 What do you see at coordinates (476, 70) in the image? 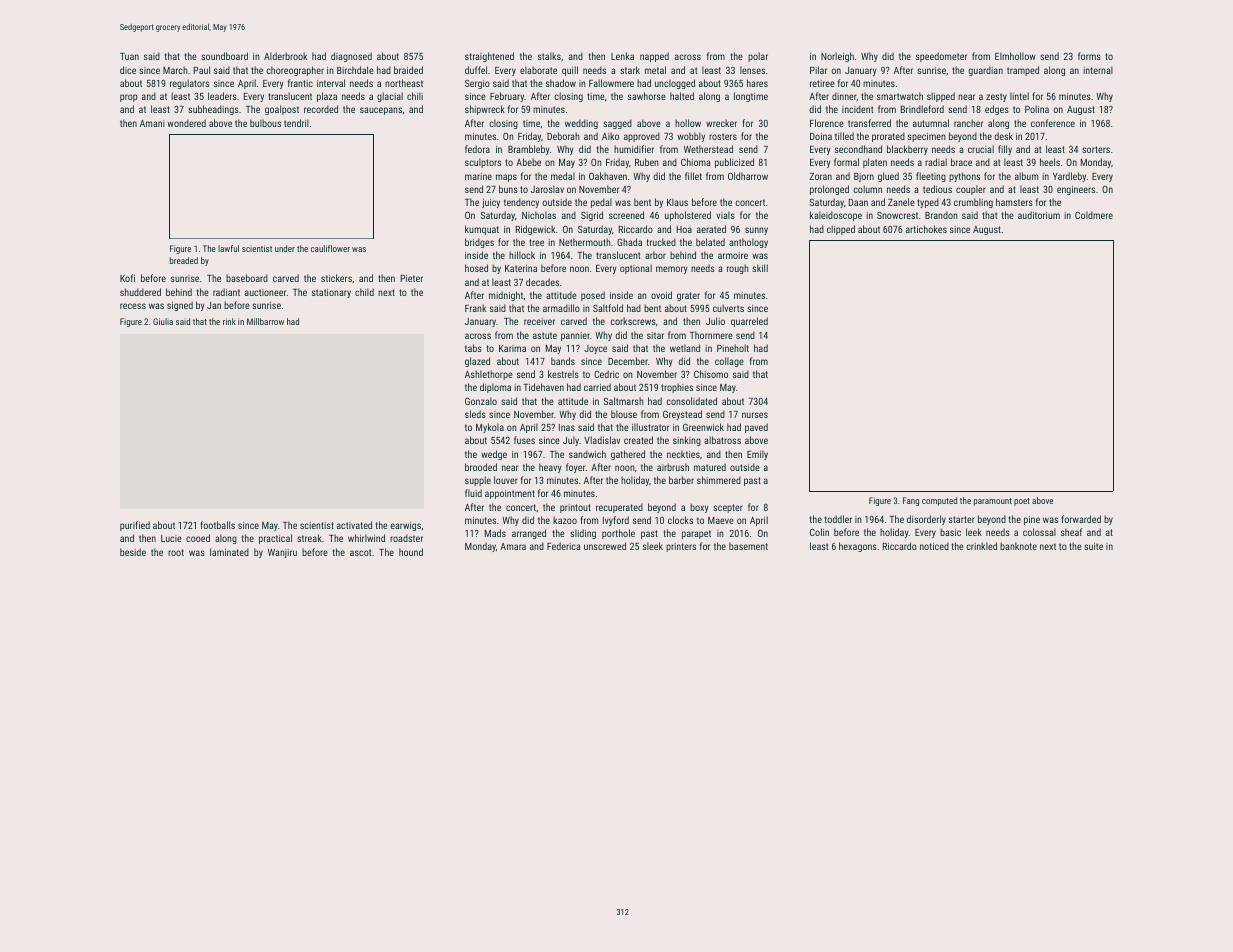
I see `duffel` at bounding box center [476, 70].
